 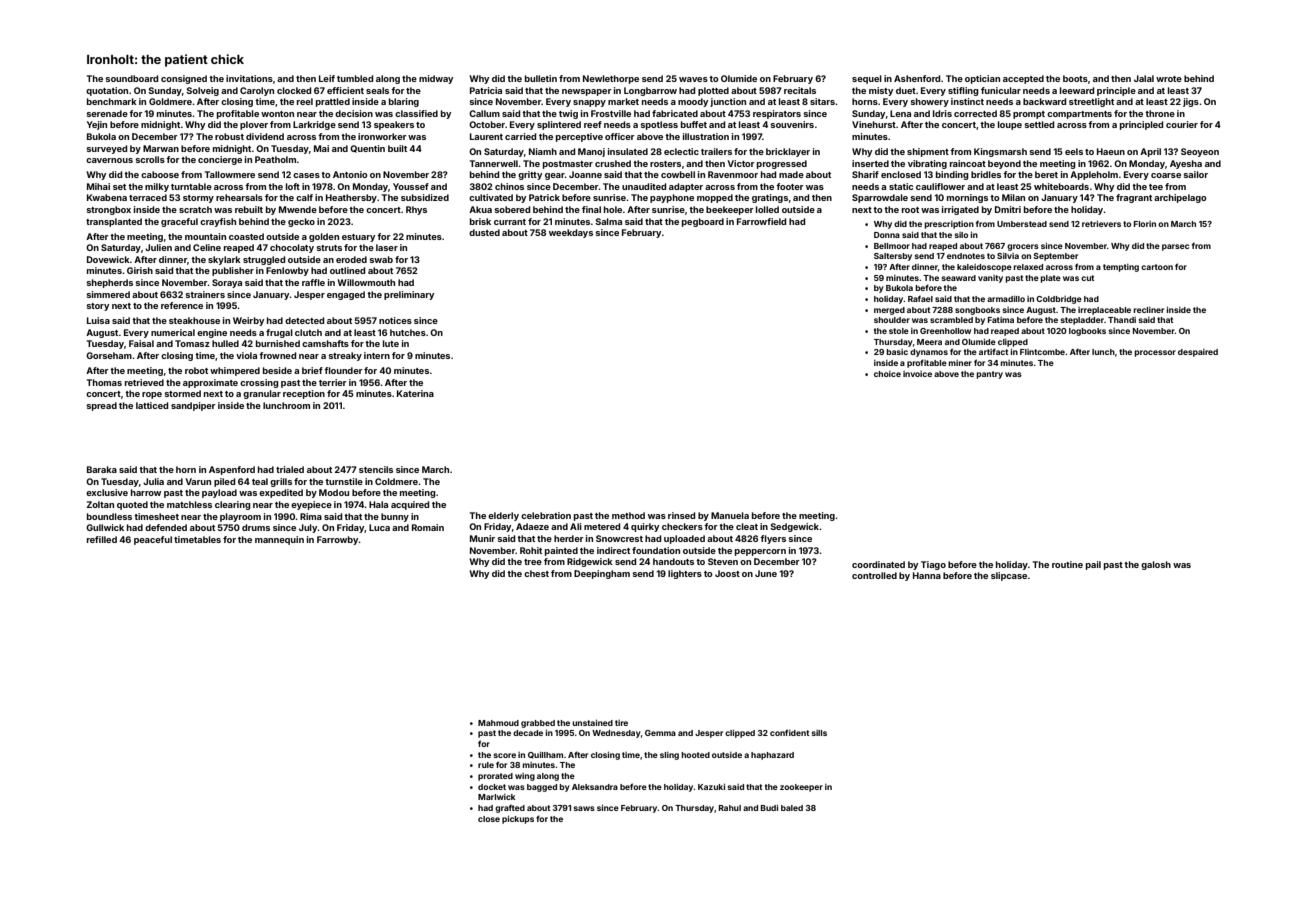 What do you see at coordinates (675, 113) in the screenshot?
I see `fabricated` at bounding box center [675, 113].
